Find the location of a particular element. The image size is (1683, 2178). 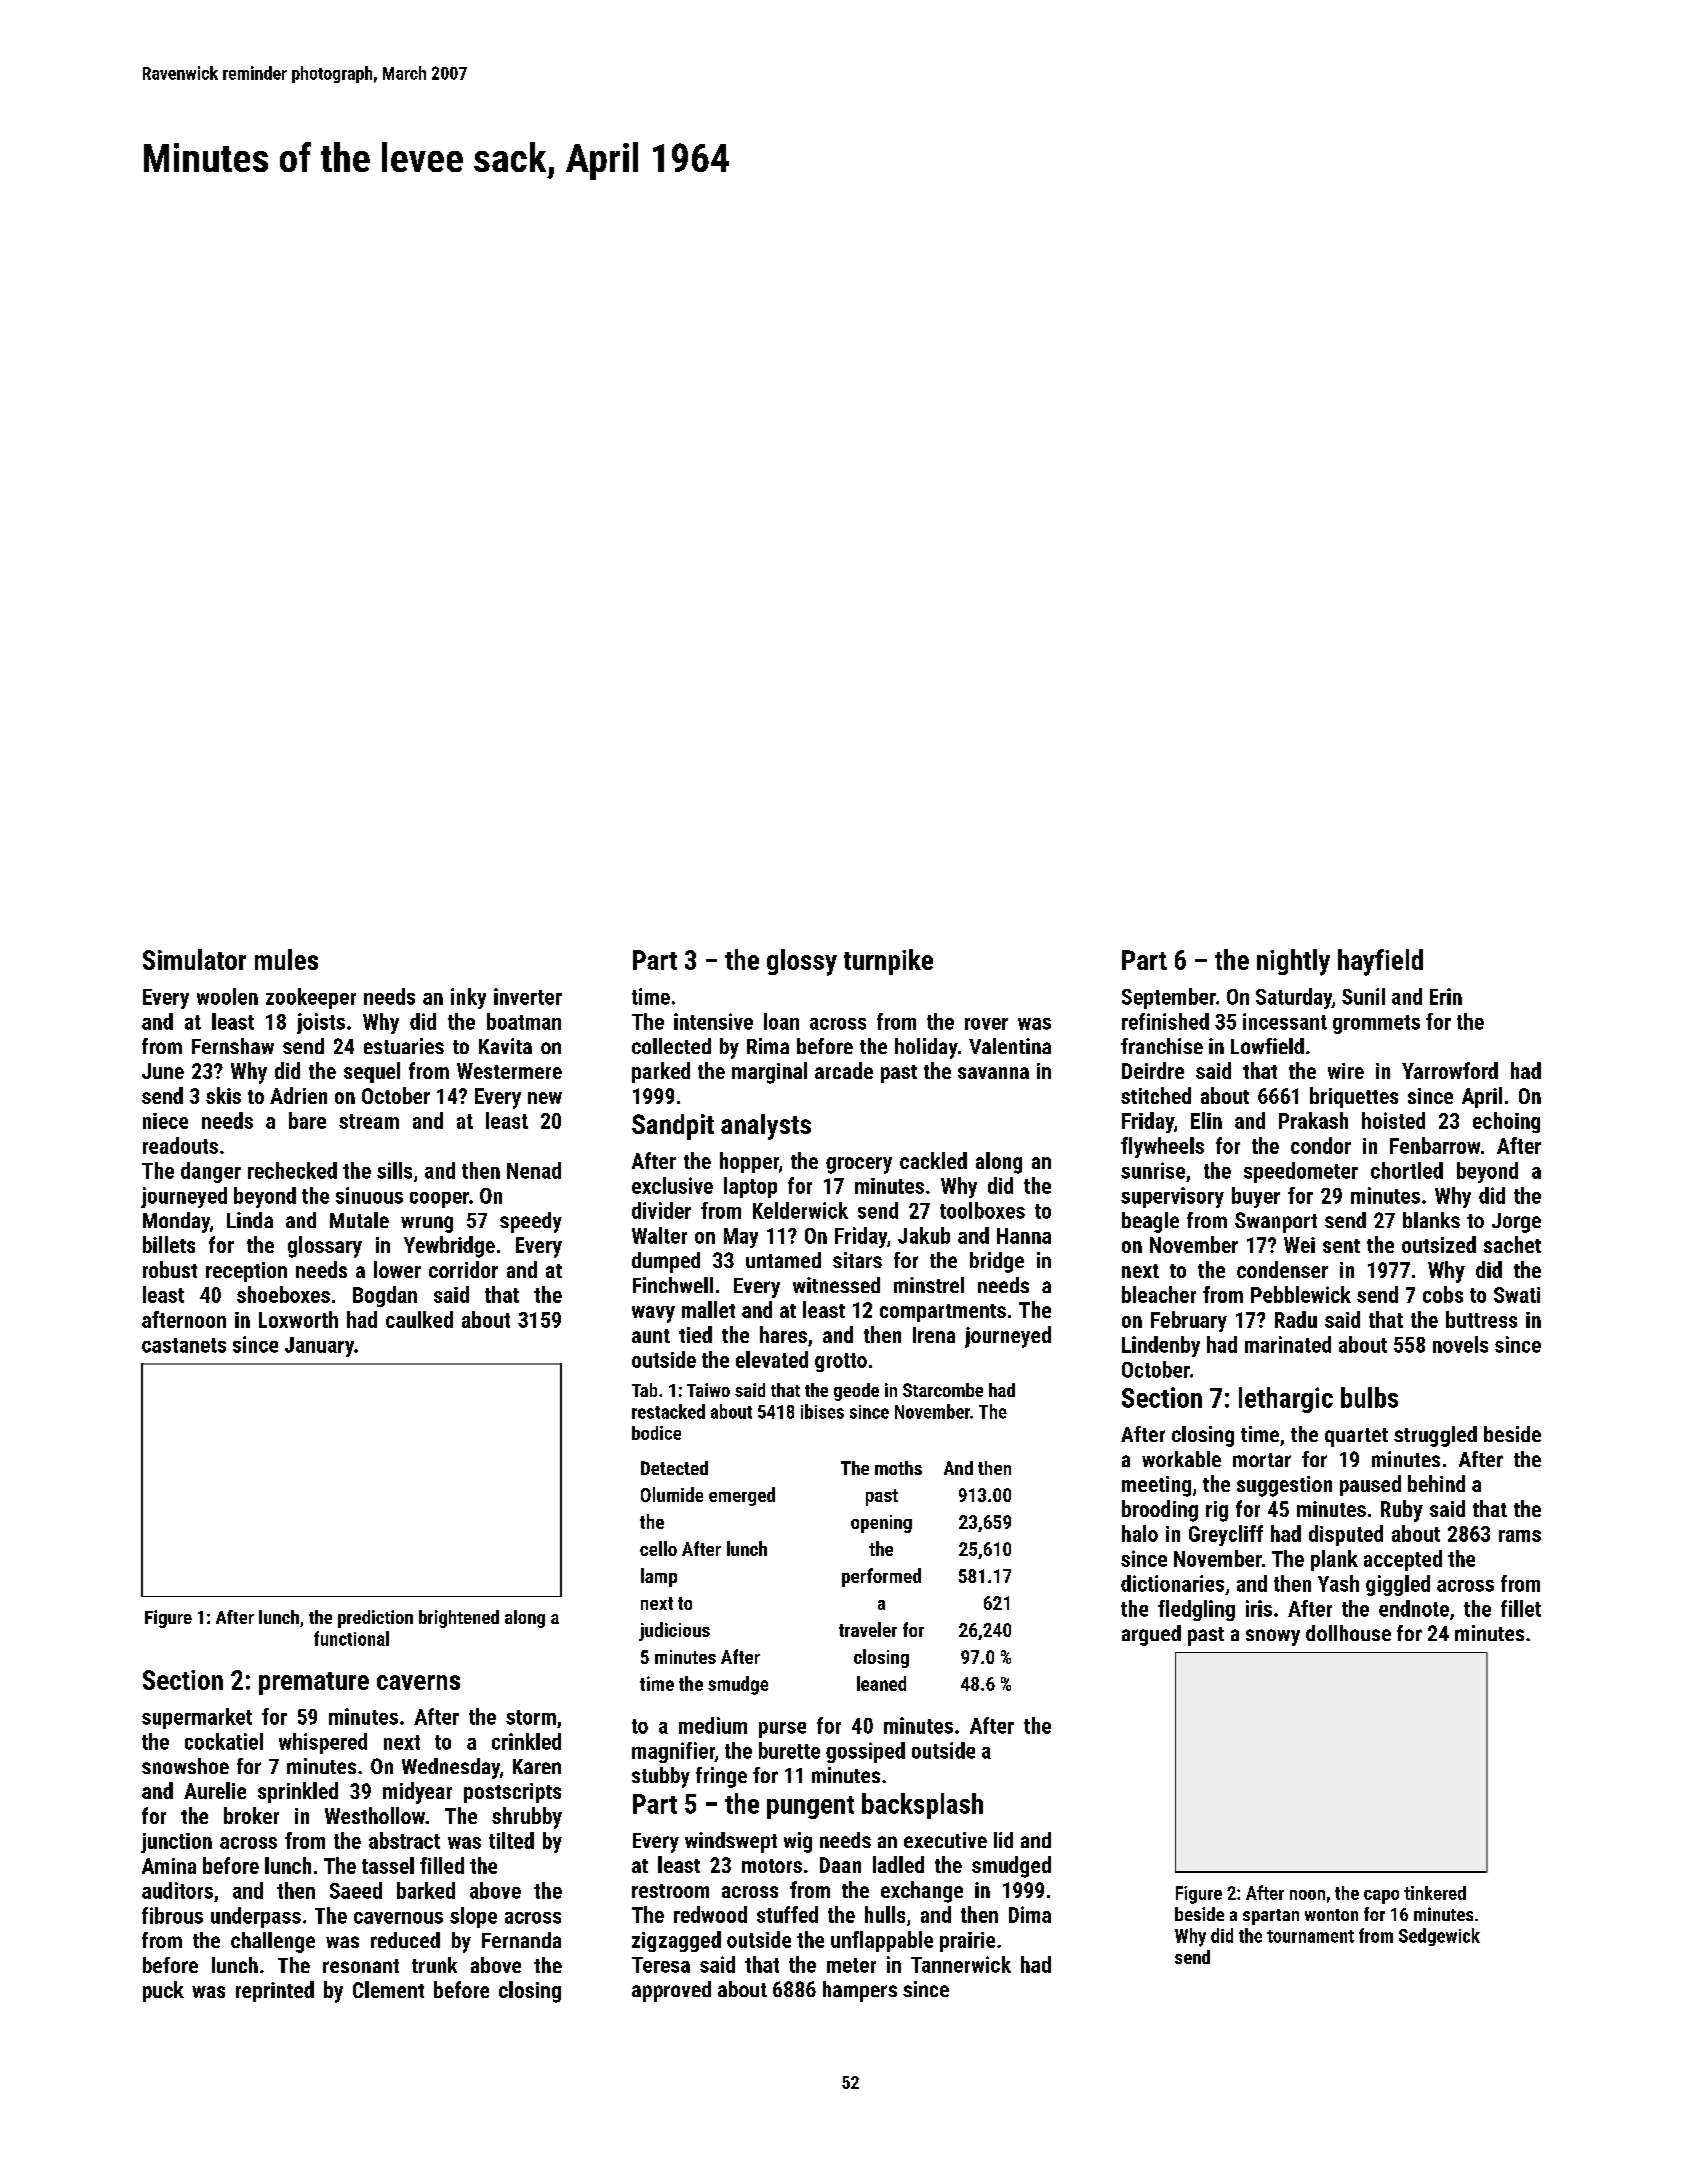

Tannerwick is located at coordinates (961, 1964).
